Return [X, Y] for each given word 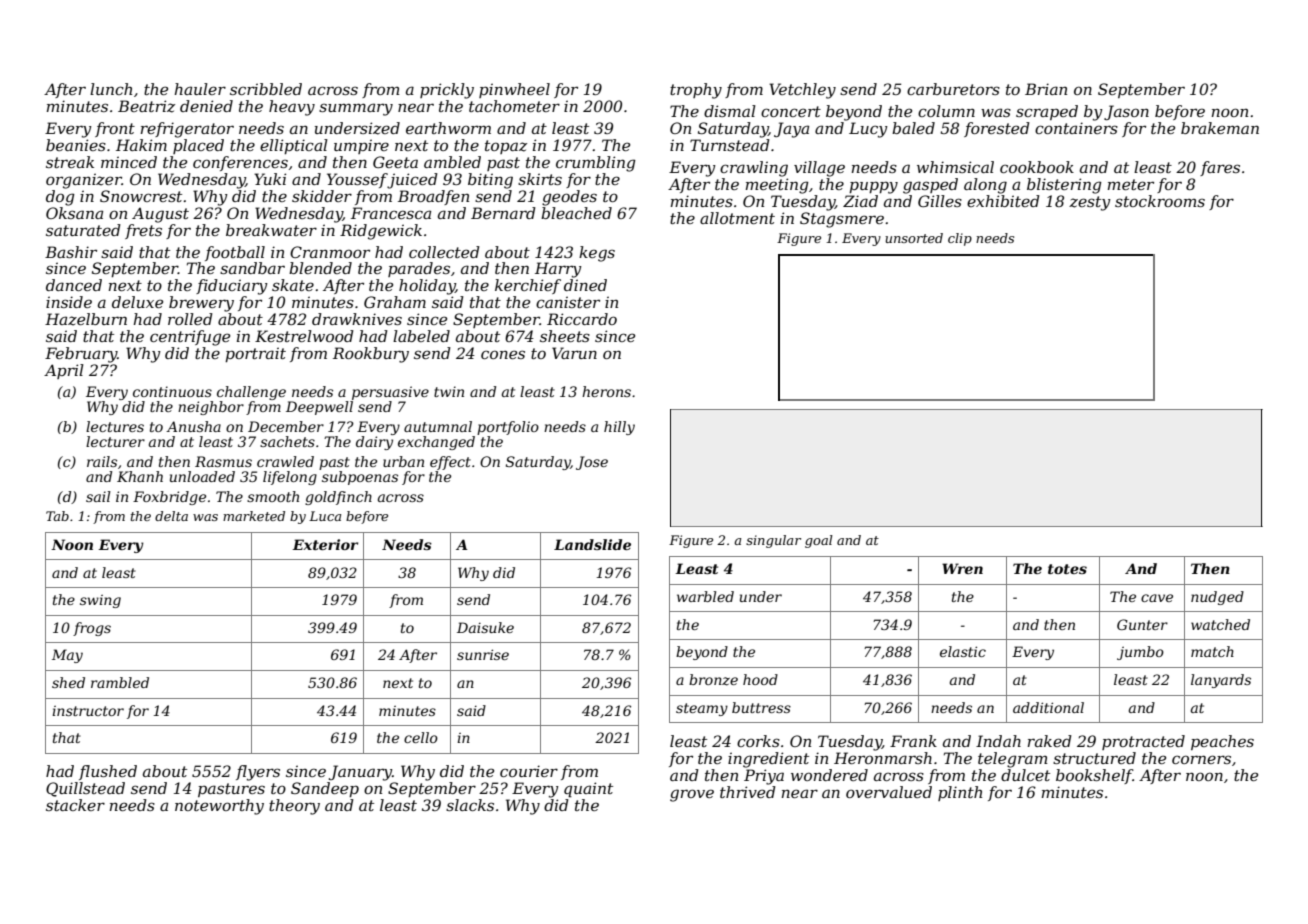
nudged [1217, 598]
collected [444, 252]
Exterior [325, 544]
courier [529, 771]
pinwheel [514, 90]
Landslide [592, 544]
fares [1220, 168]
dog [60, 198]
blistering [1064, 186]
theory [294, 807]
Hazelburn [86, 319]
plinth [960, 793]
